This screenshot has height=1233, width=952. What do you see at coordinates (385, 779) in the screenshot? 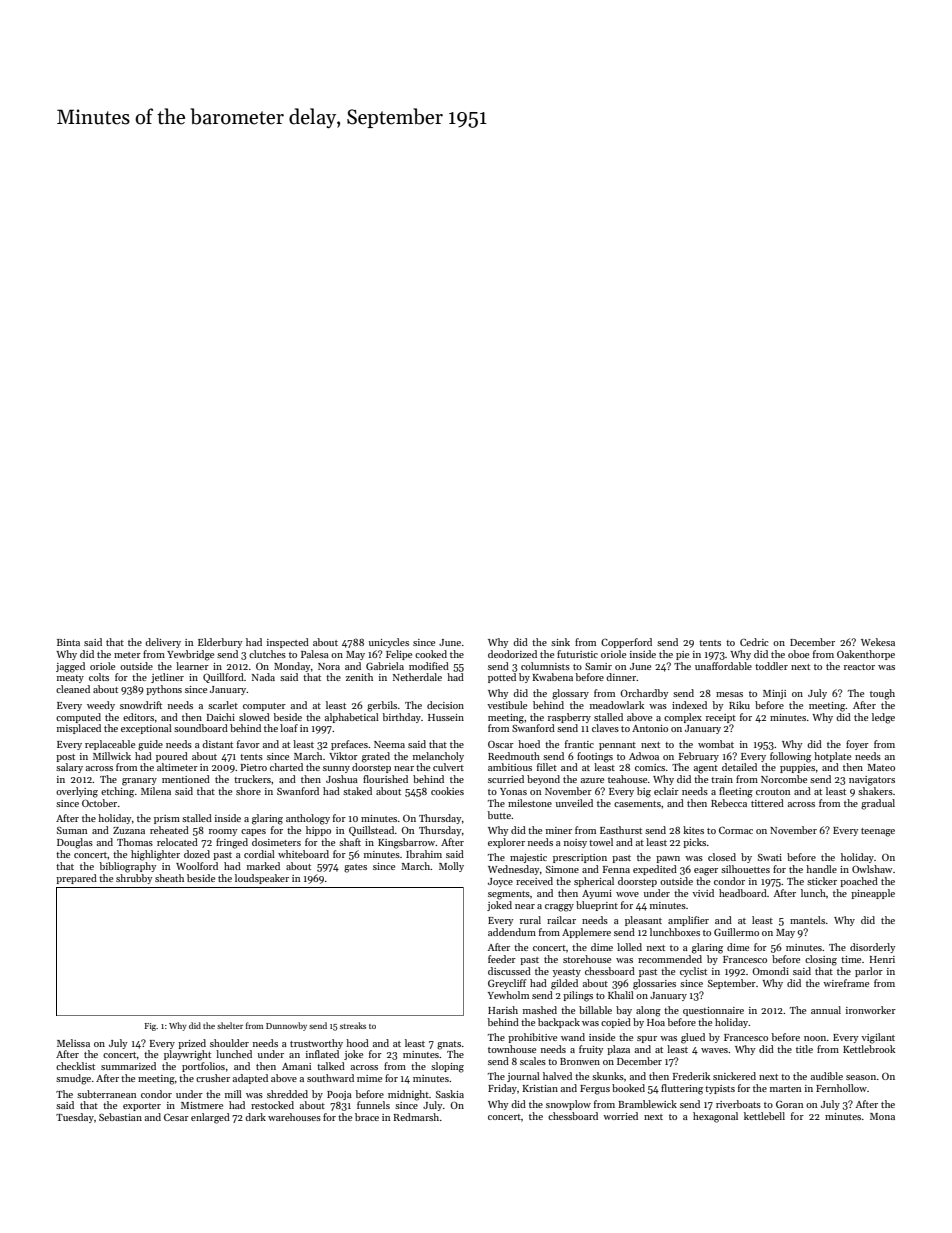
I see `flourished` at bounding box center [385, 779].
